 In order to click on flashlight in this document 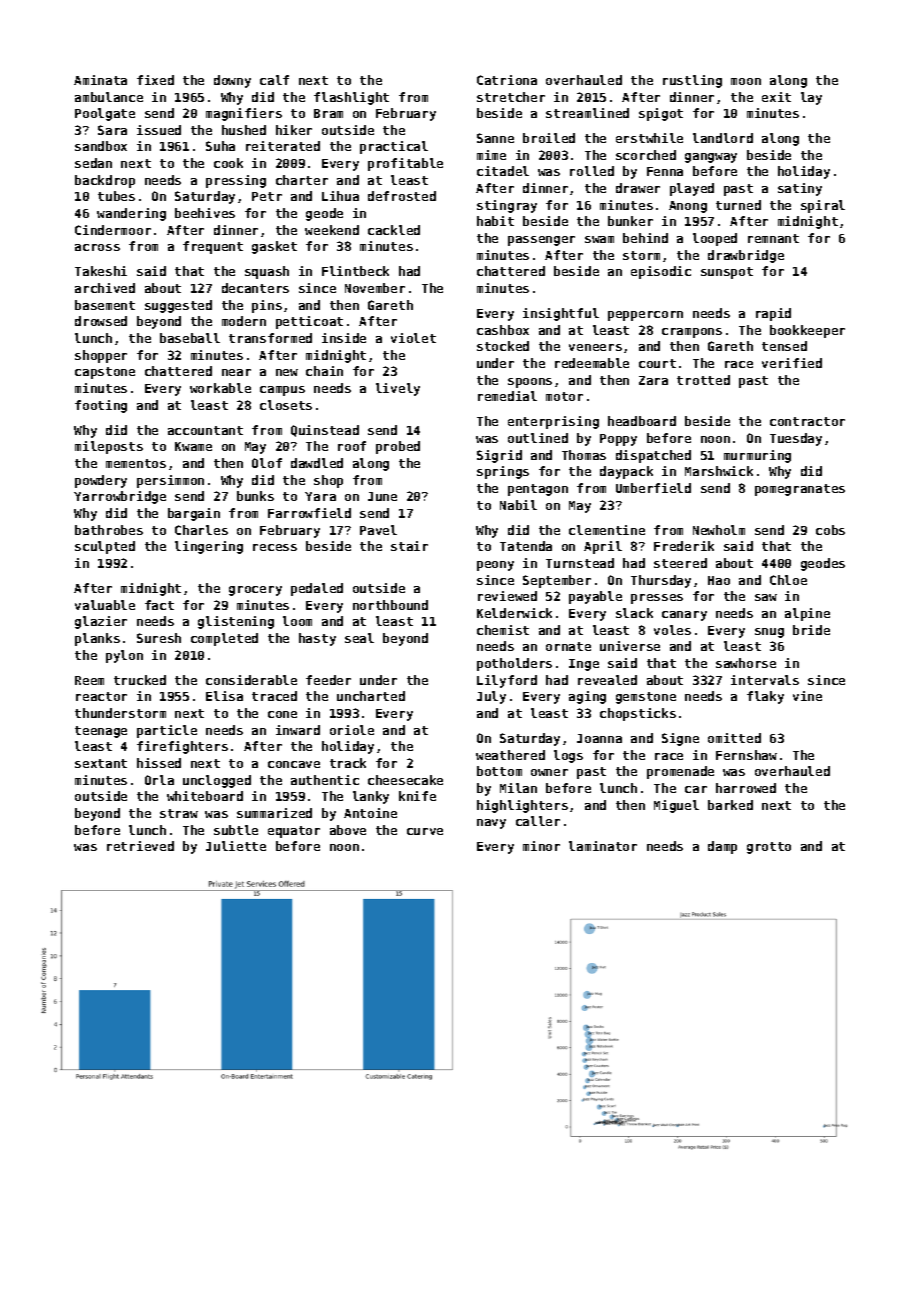, I will do `click(351, 98)`.
